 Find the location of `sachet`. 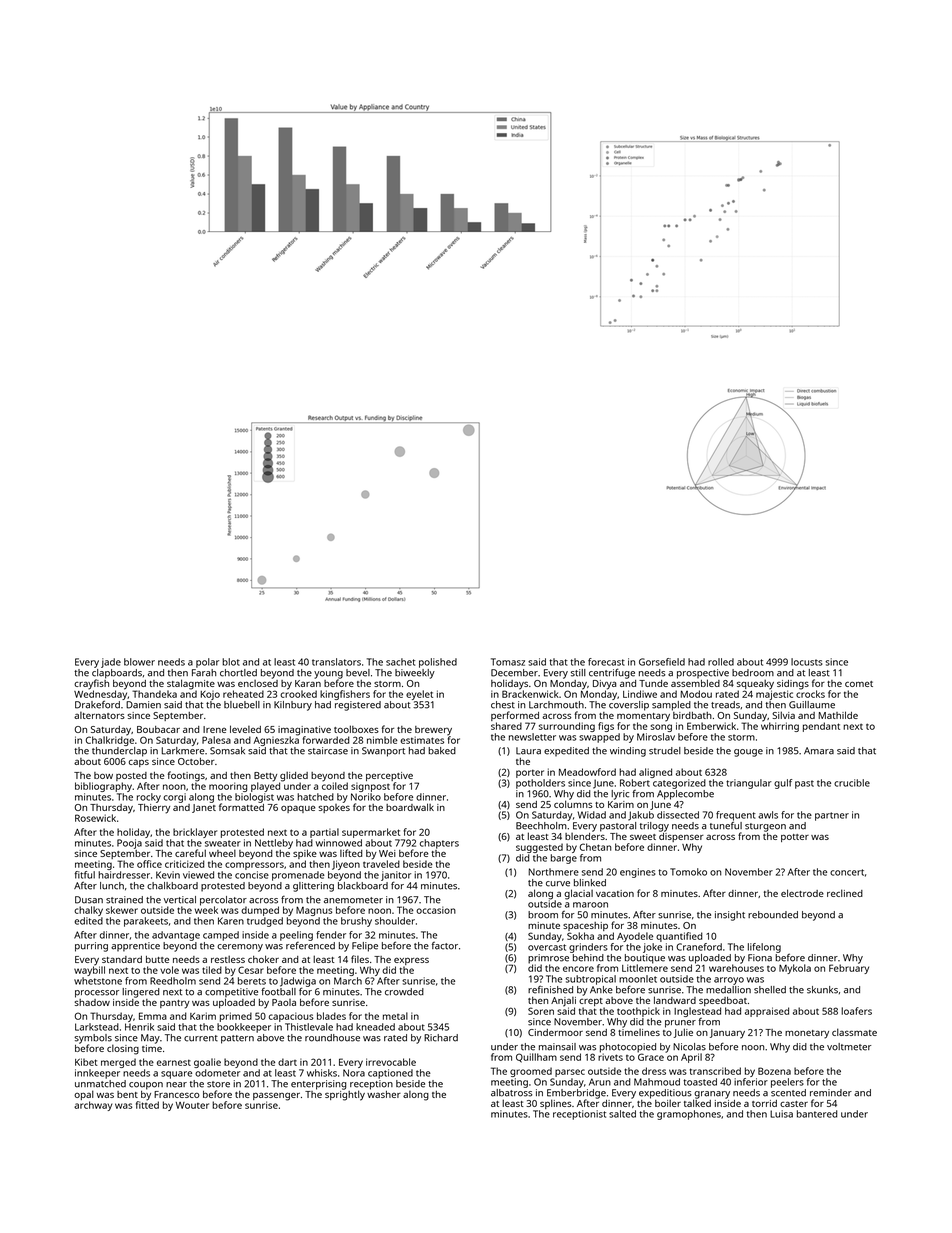

sachet is located at coordinates (400, 662).
